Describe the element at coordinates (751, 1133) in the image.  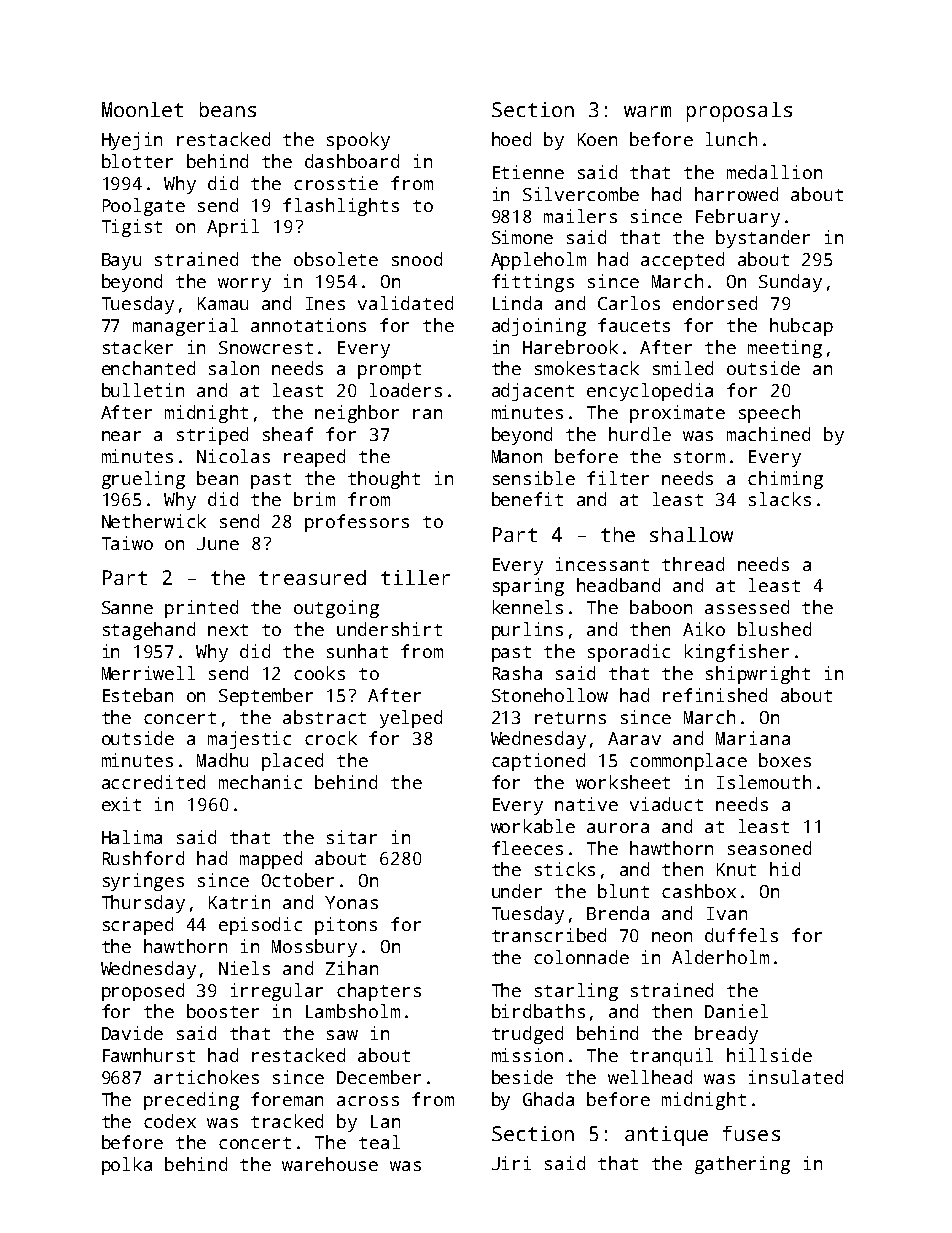
I see `fuses` at that location.
